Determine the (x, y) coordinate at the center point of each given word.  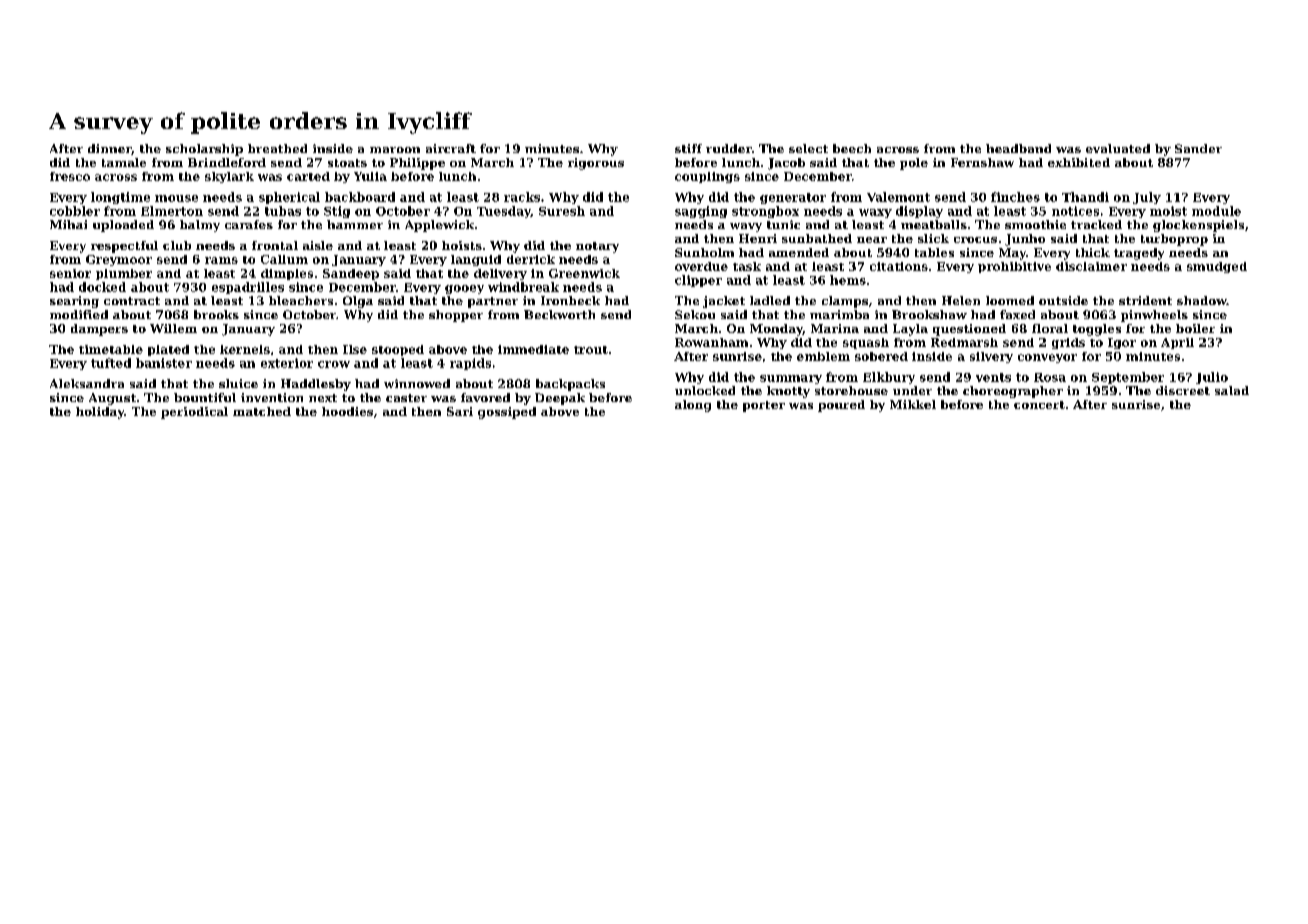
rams (221, 260)
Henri (758, 238)
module (1216, 211)
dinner (109, 148)
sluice (238, 383)
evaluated (1118, 148)
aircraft (451, 148)
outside (1063, 300)
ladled (770, 300)
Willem (173, 328)
